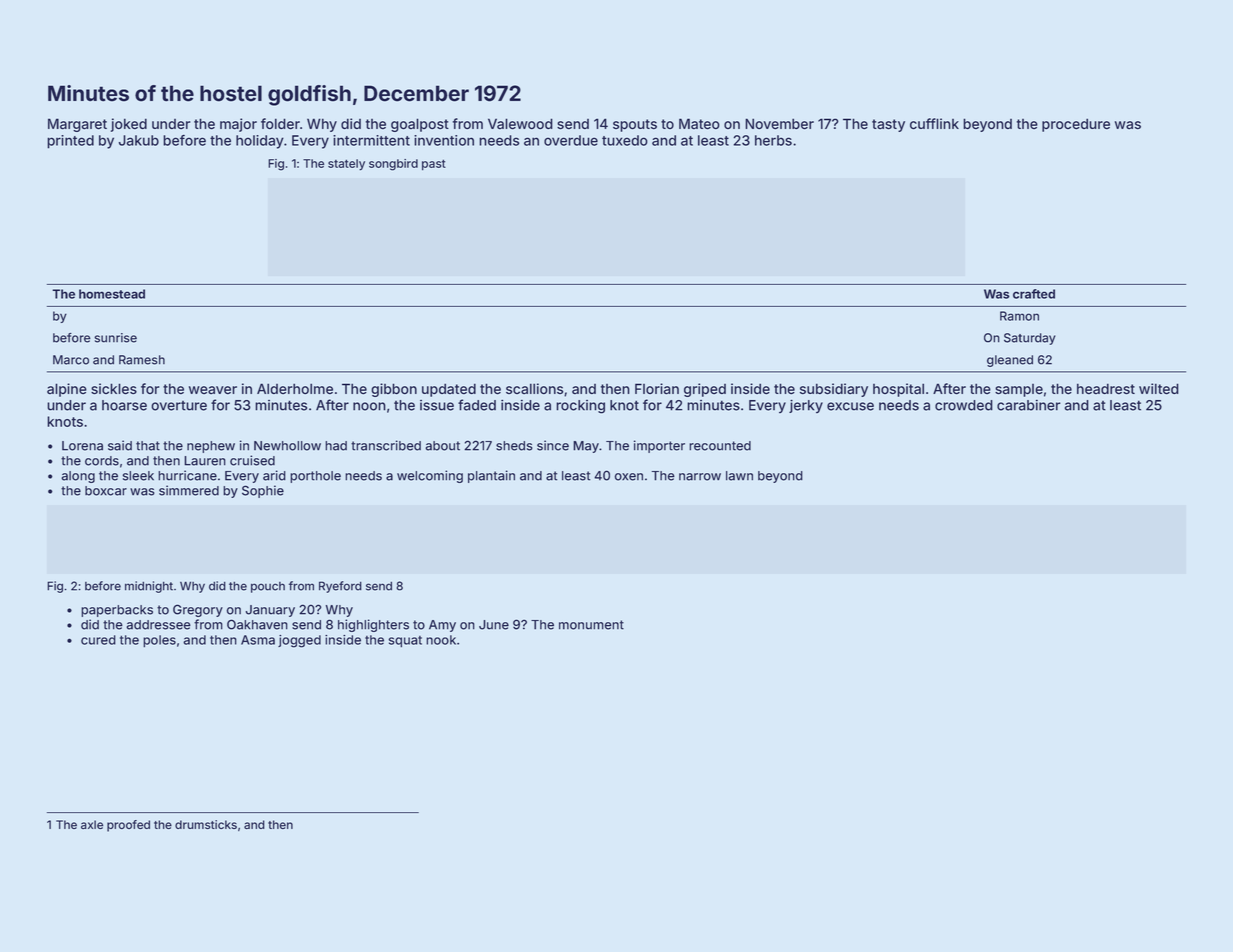 The height and width of the screenshot is (952, 1233). Describe the element at coordinates (206, 824) in the screenshot. I see `drumsticks` at that location.
